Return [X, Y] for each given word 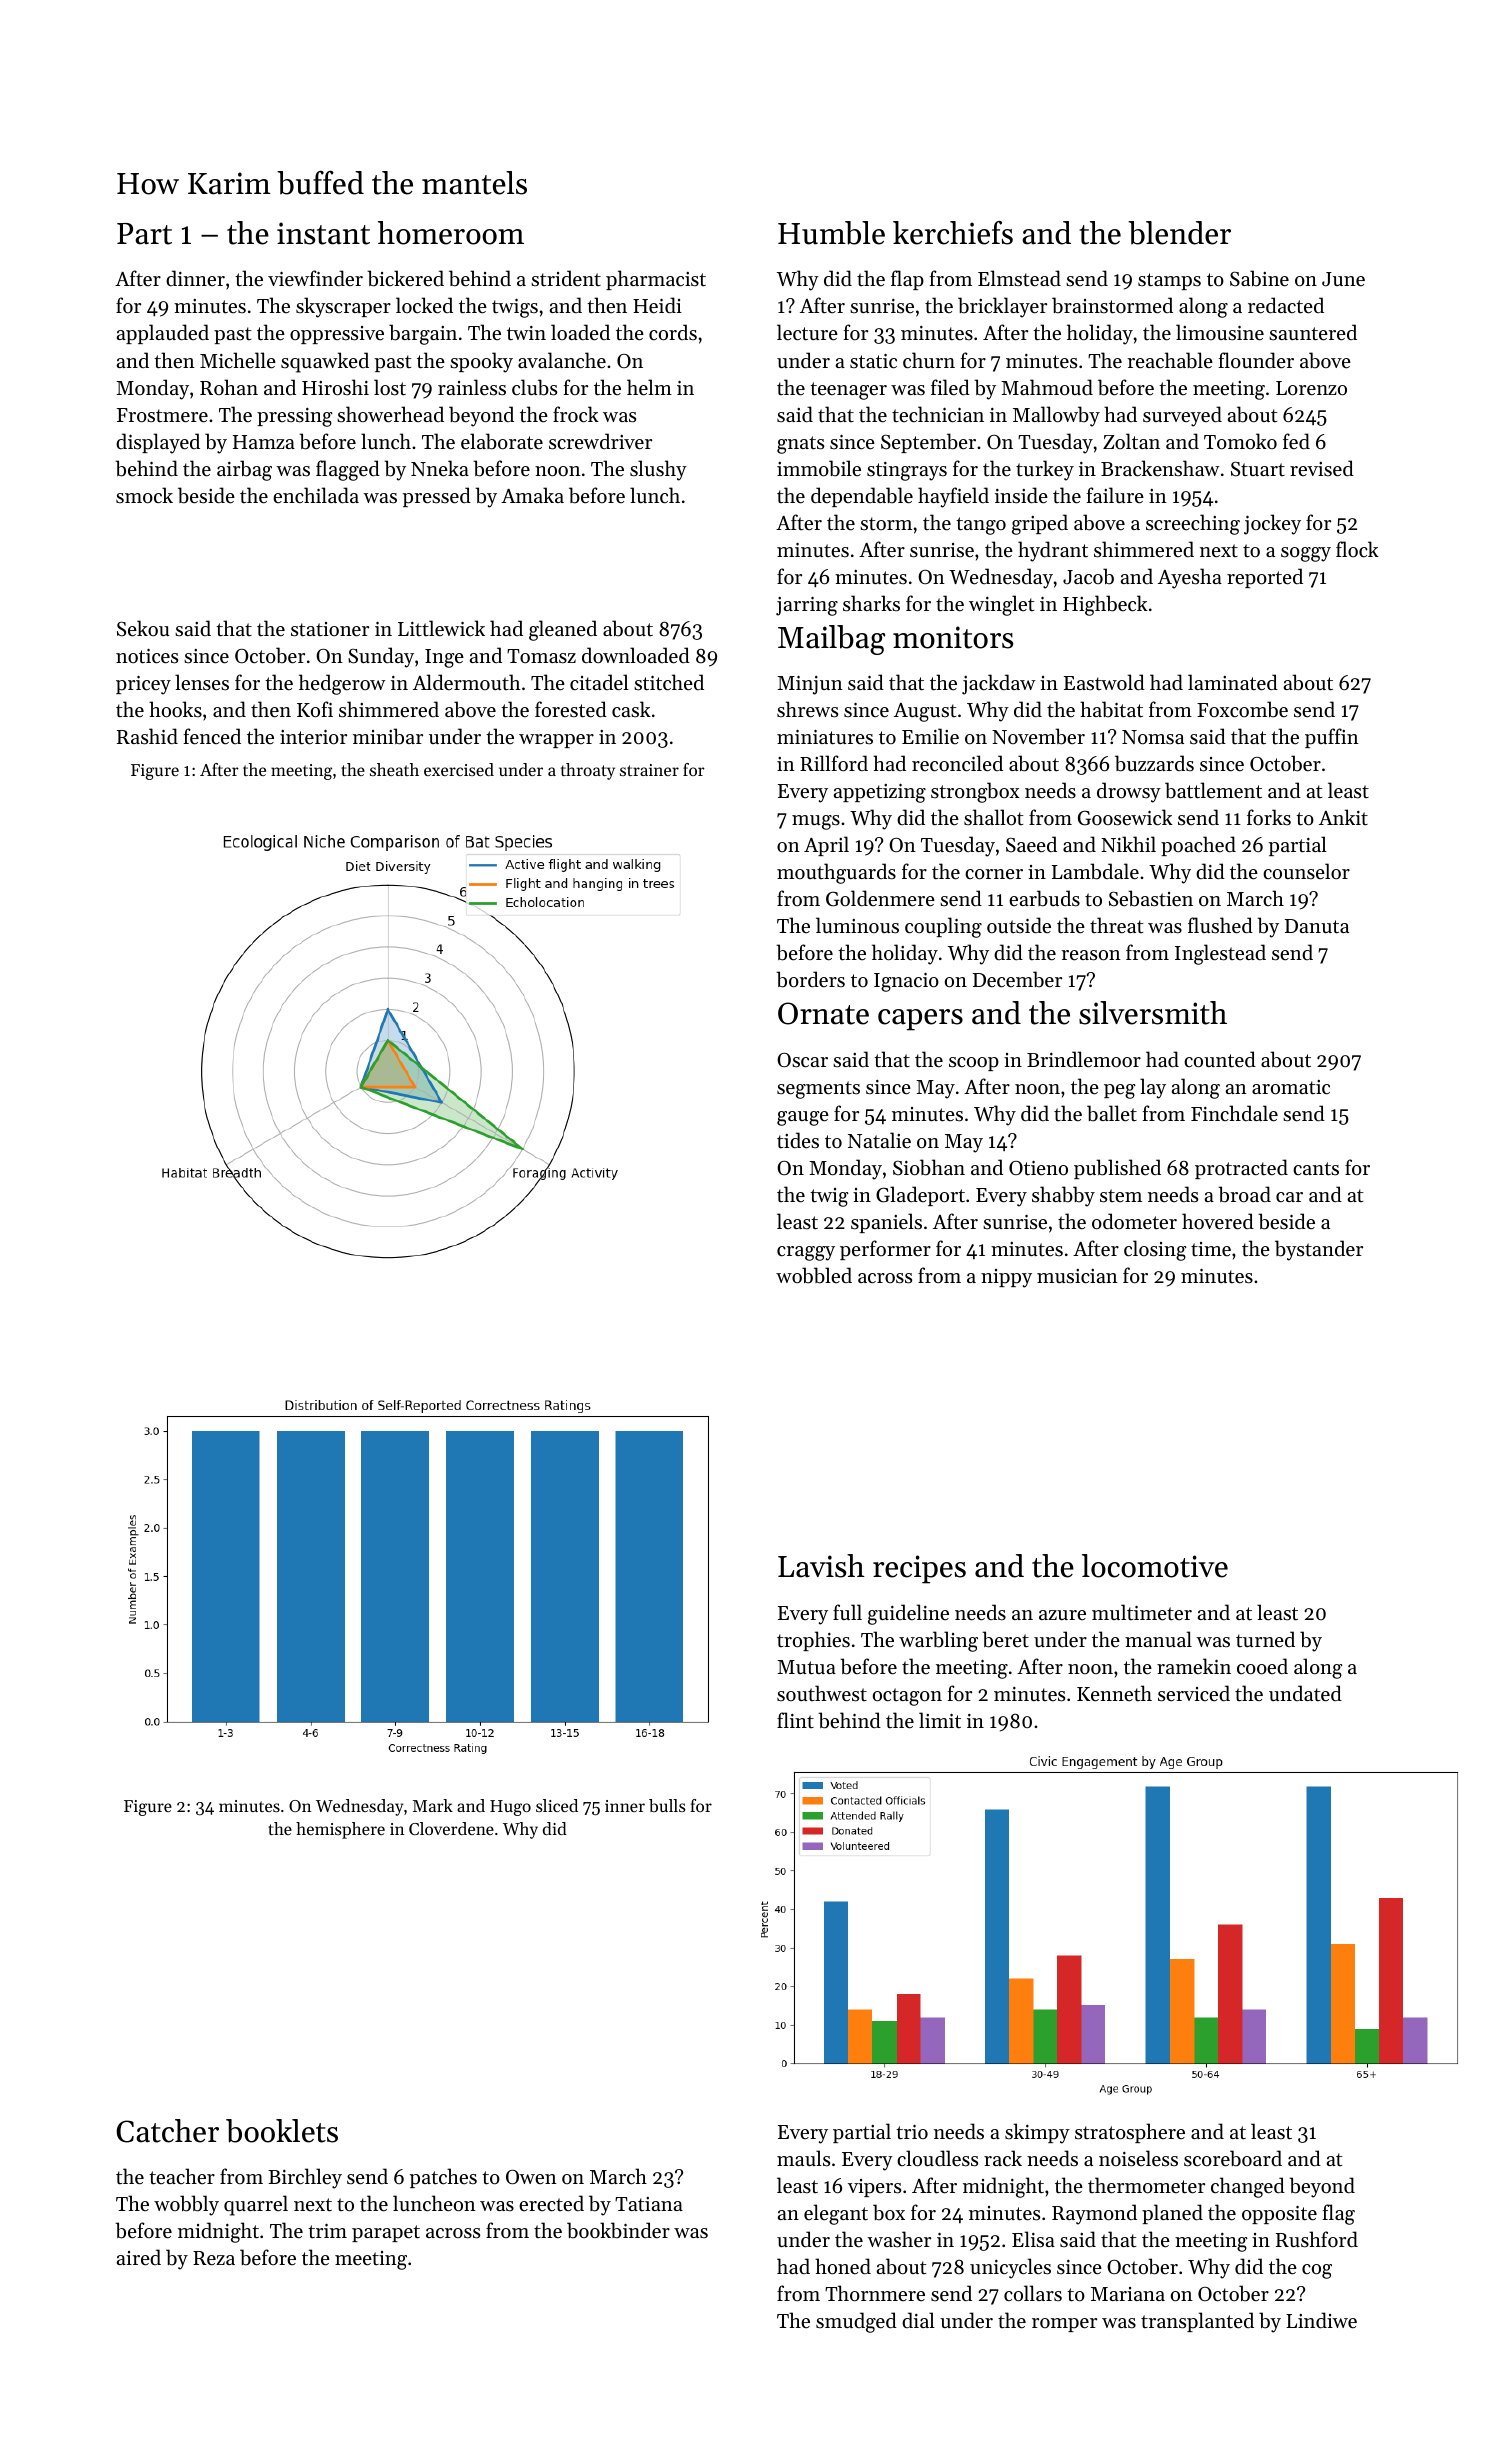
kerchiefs [953, 233]
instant [323, 233]
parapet [386, 2233]
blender [1179, 233]
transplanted [1197, 2322]
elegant [836, 2214]
